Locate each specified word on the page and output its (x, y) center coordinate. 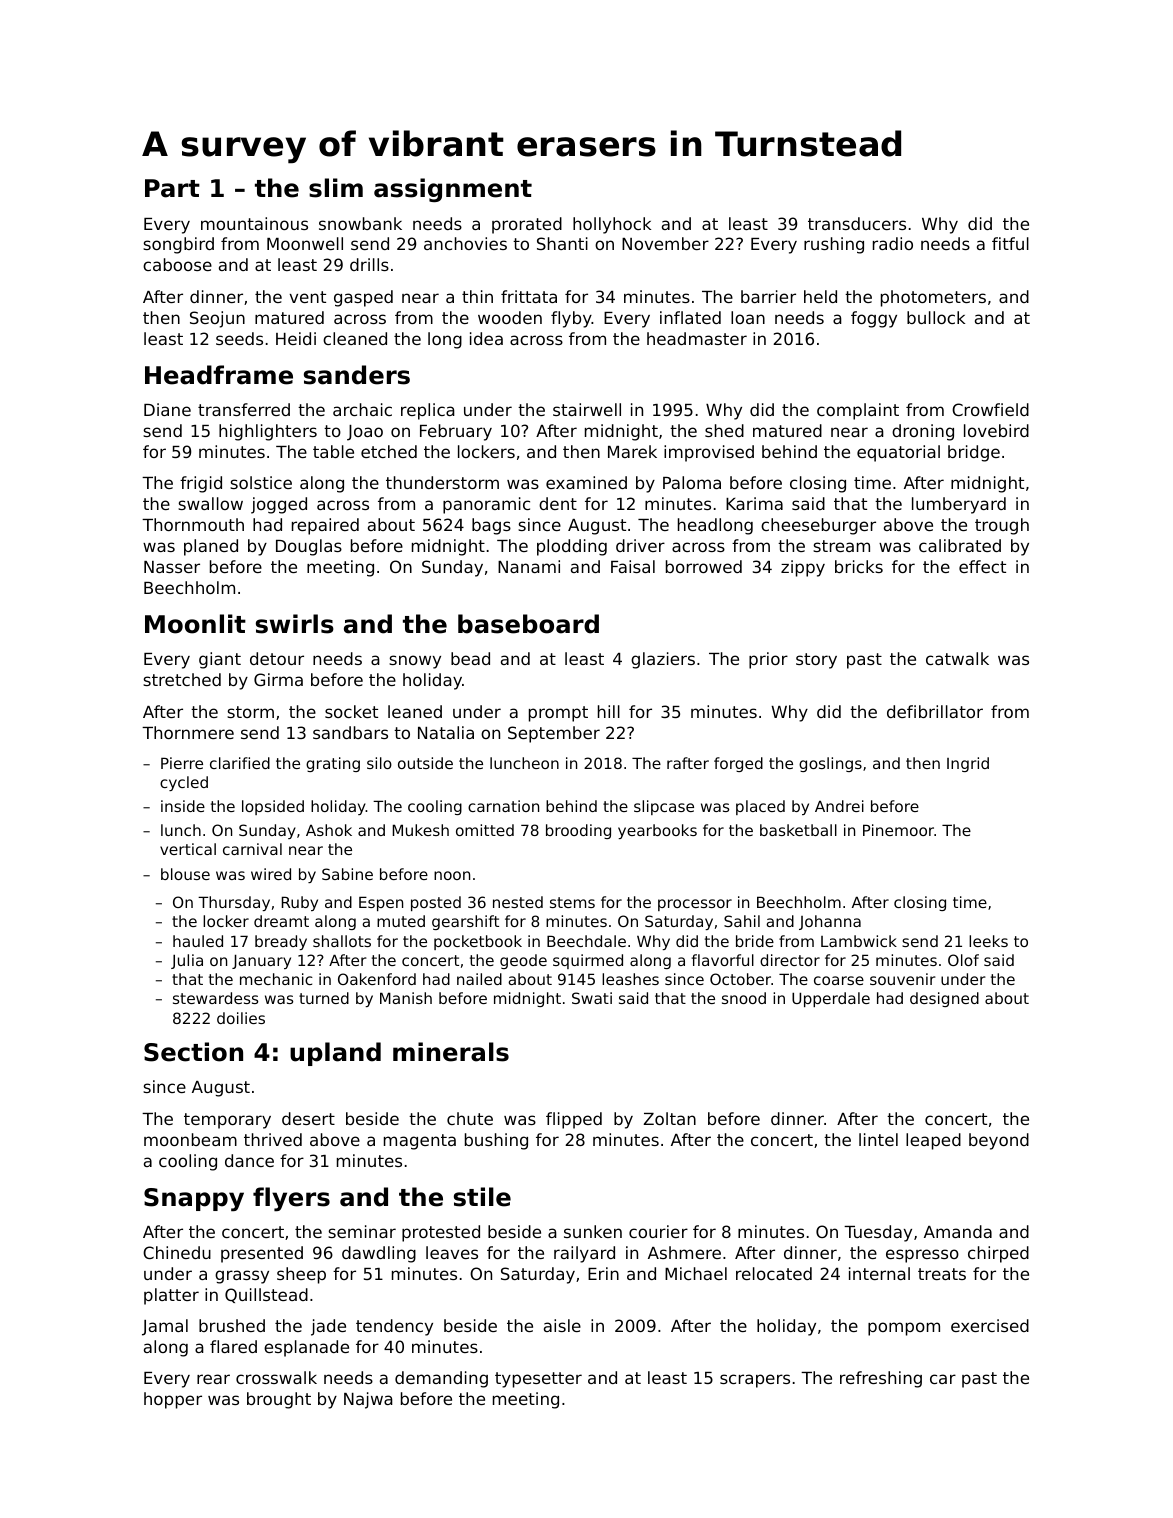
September (554, 734)
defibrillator (935, 711)
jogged (279, 505)
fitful (1010, 243)
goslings (830, 764)
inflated (690, 317)
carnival (252, 849)
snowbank (360, 223)
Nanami (529, 566)
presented (262, 1254)
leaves (452, 1252)
